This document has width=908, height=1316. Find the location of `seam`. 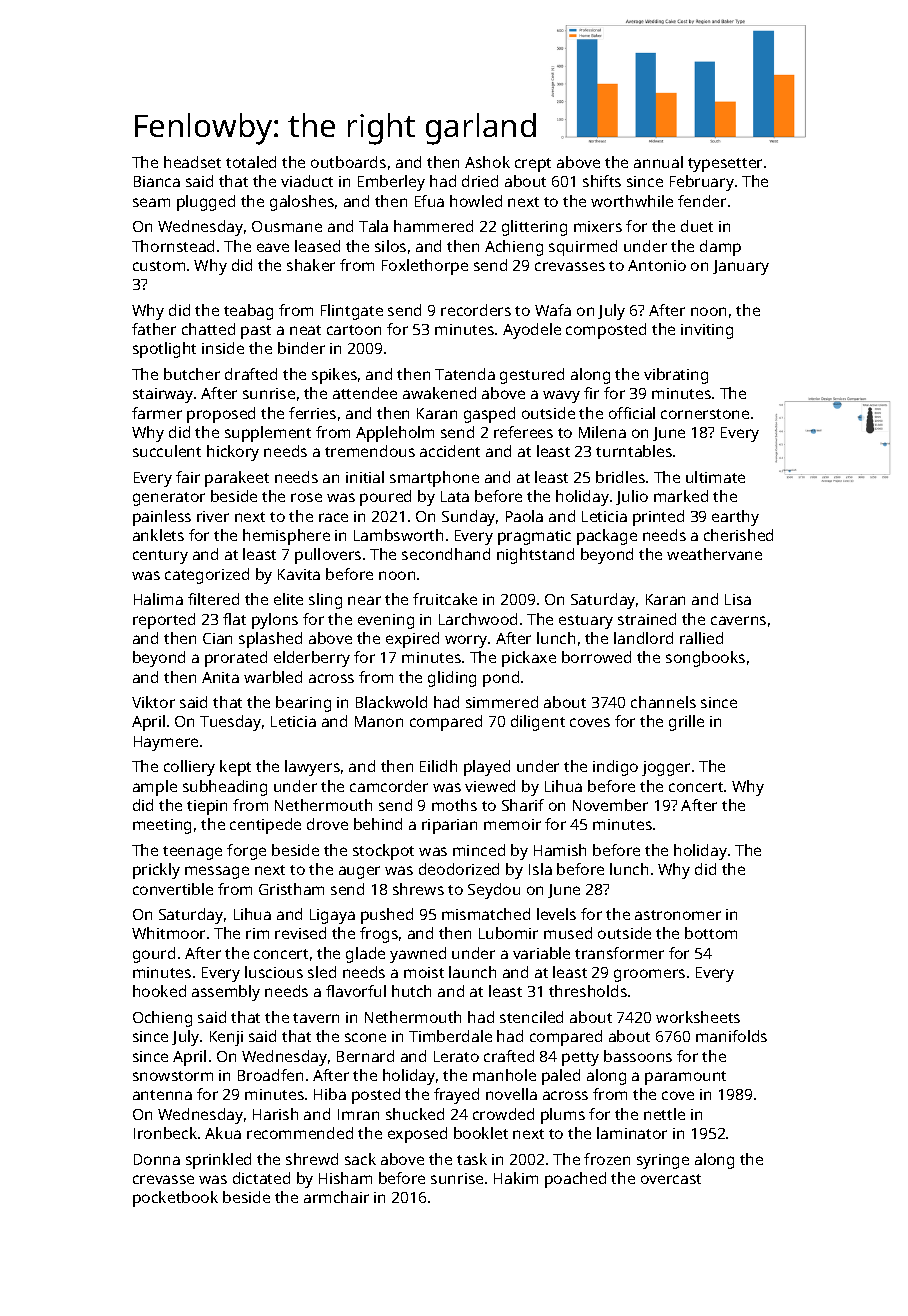

seam is located at coordinates (151, 202).
